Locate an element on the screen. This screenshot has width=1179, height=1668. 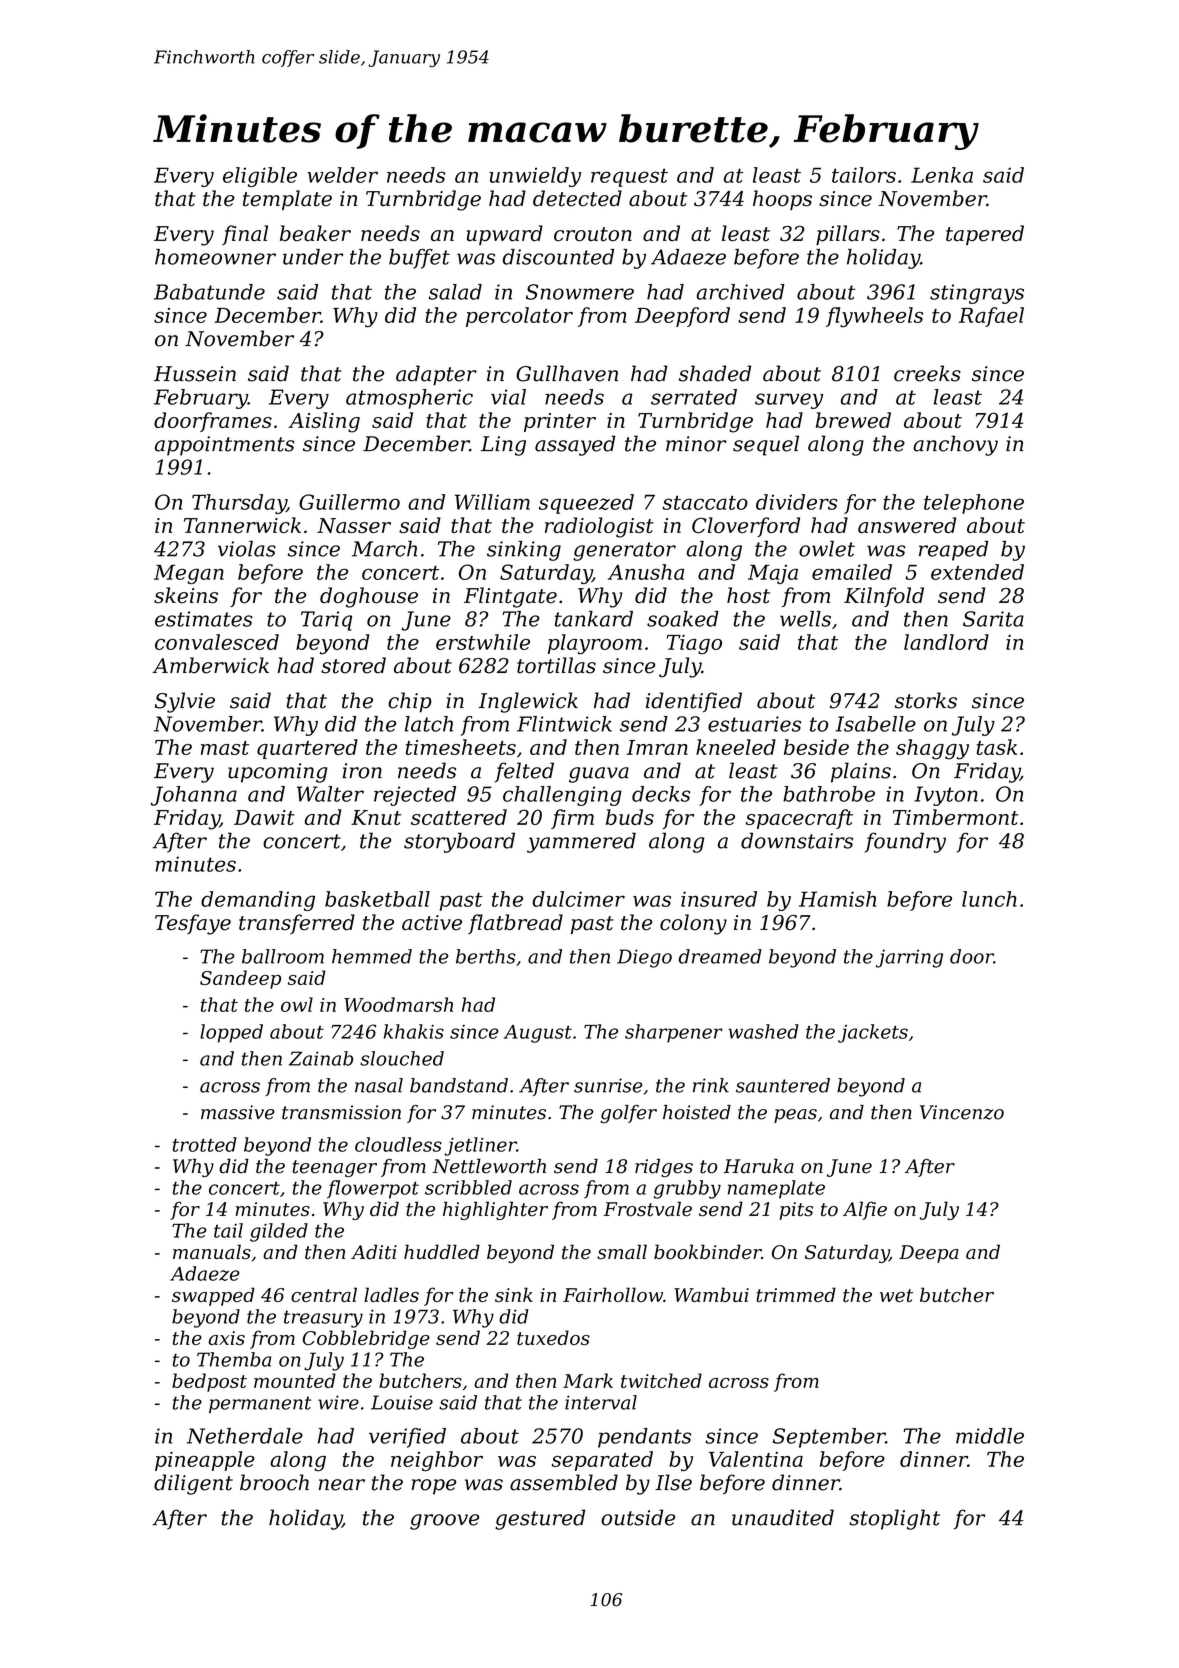
permanent is located at coordinates (260, 1404).
